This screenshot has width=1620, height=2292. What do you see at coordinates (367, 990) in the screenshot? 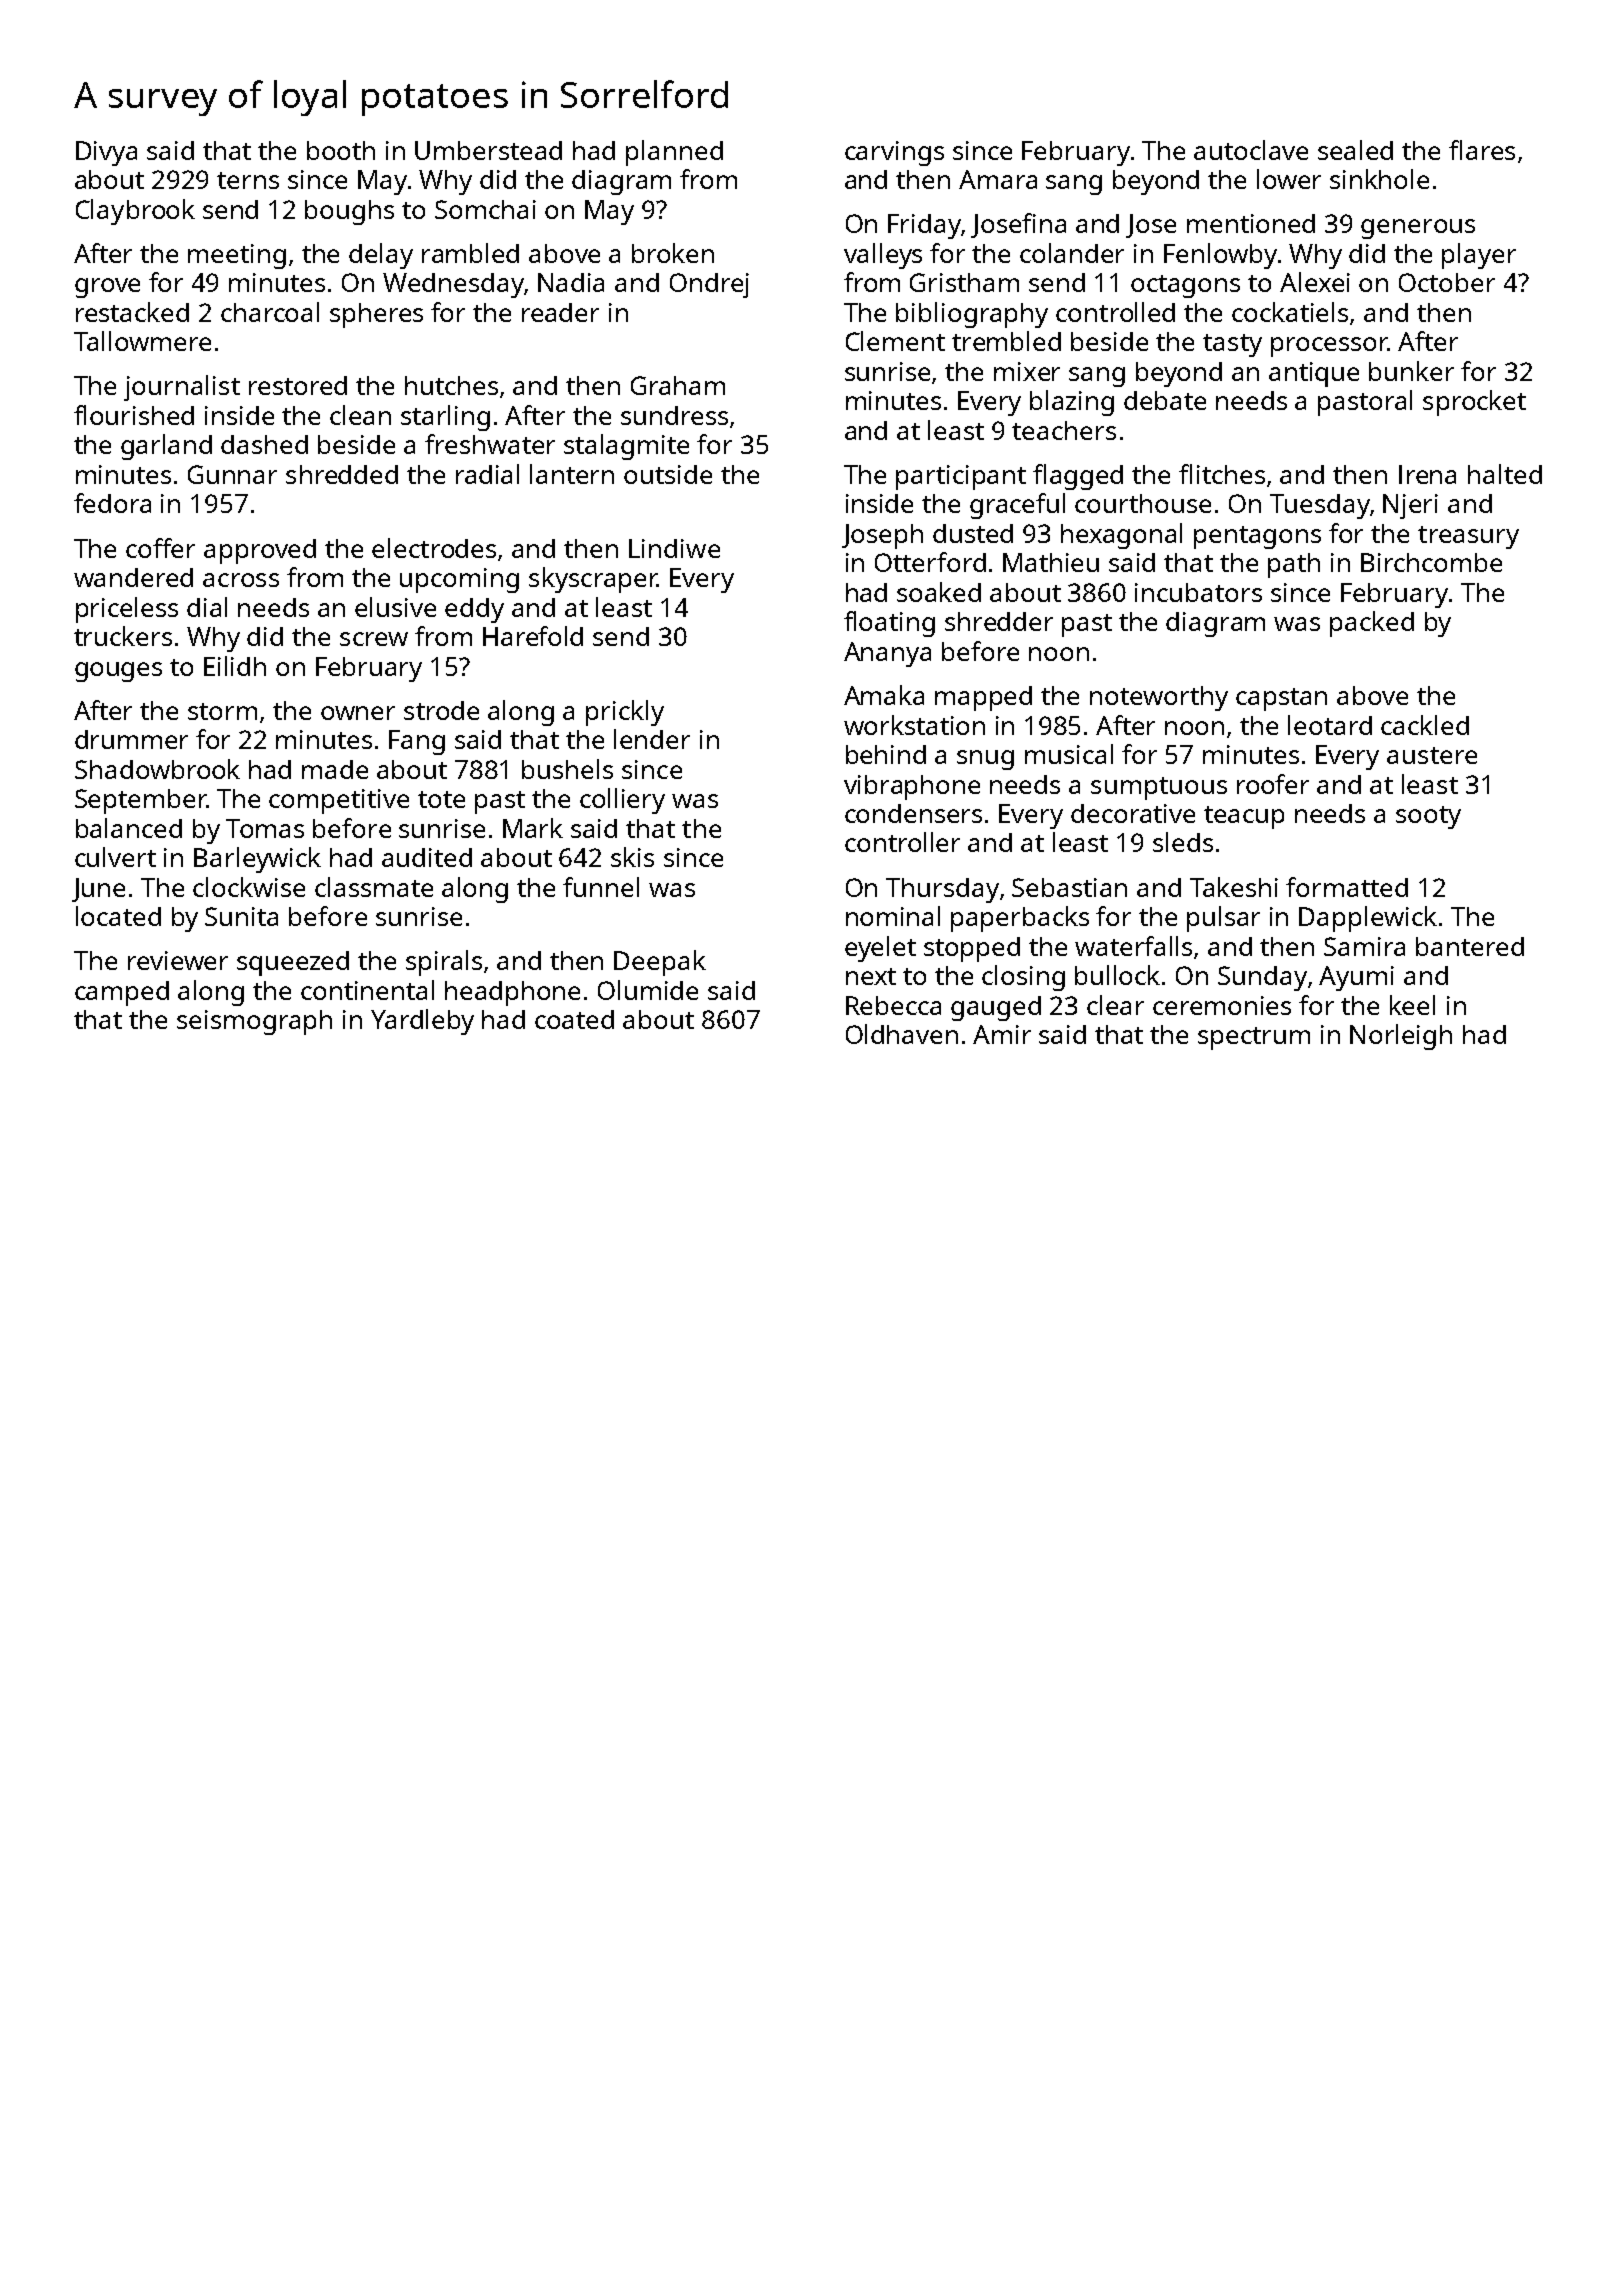
I see `continental` at bounding box center [367, 990].
